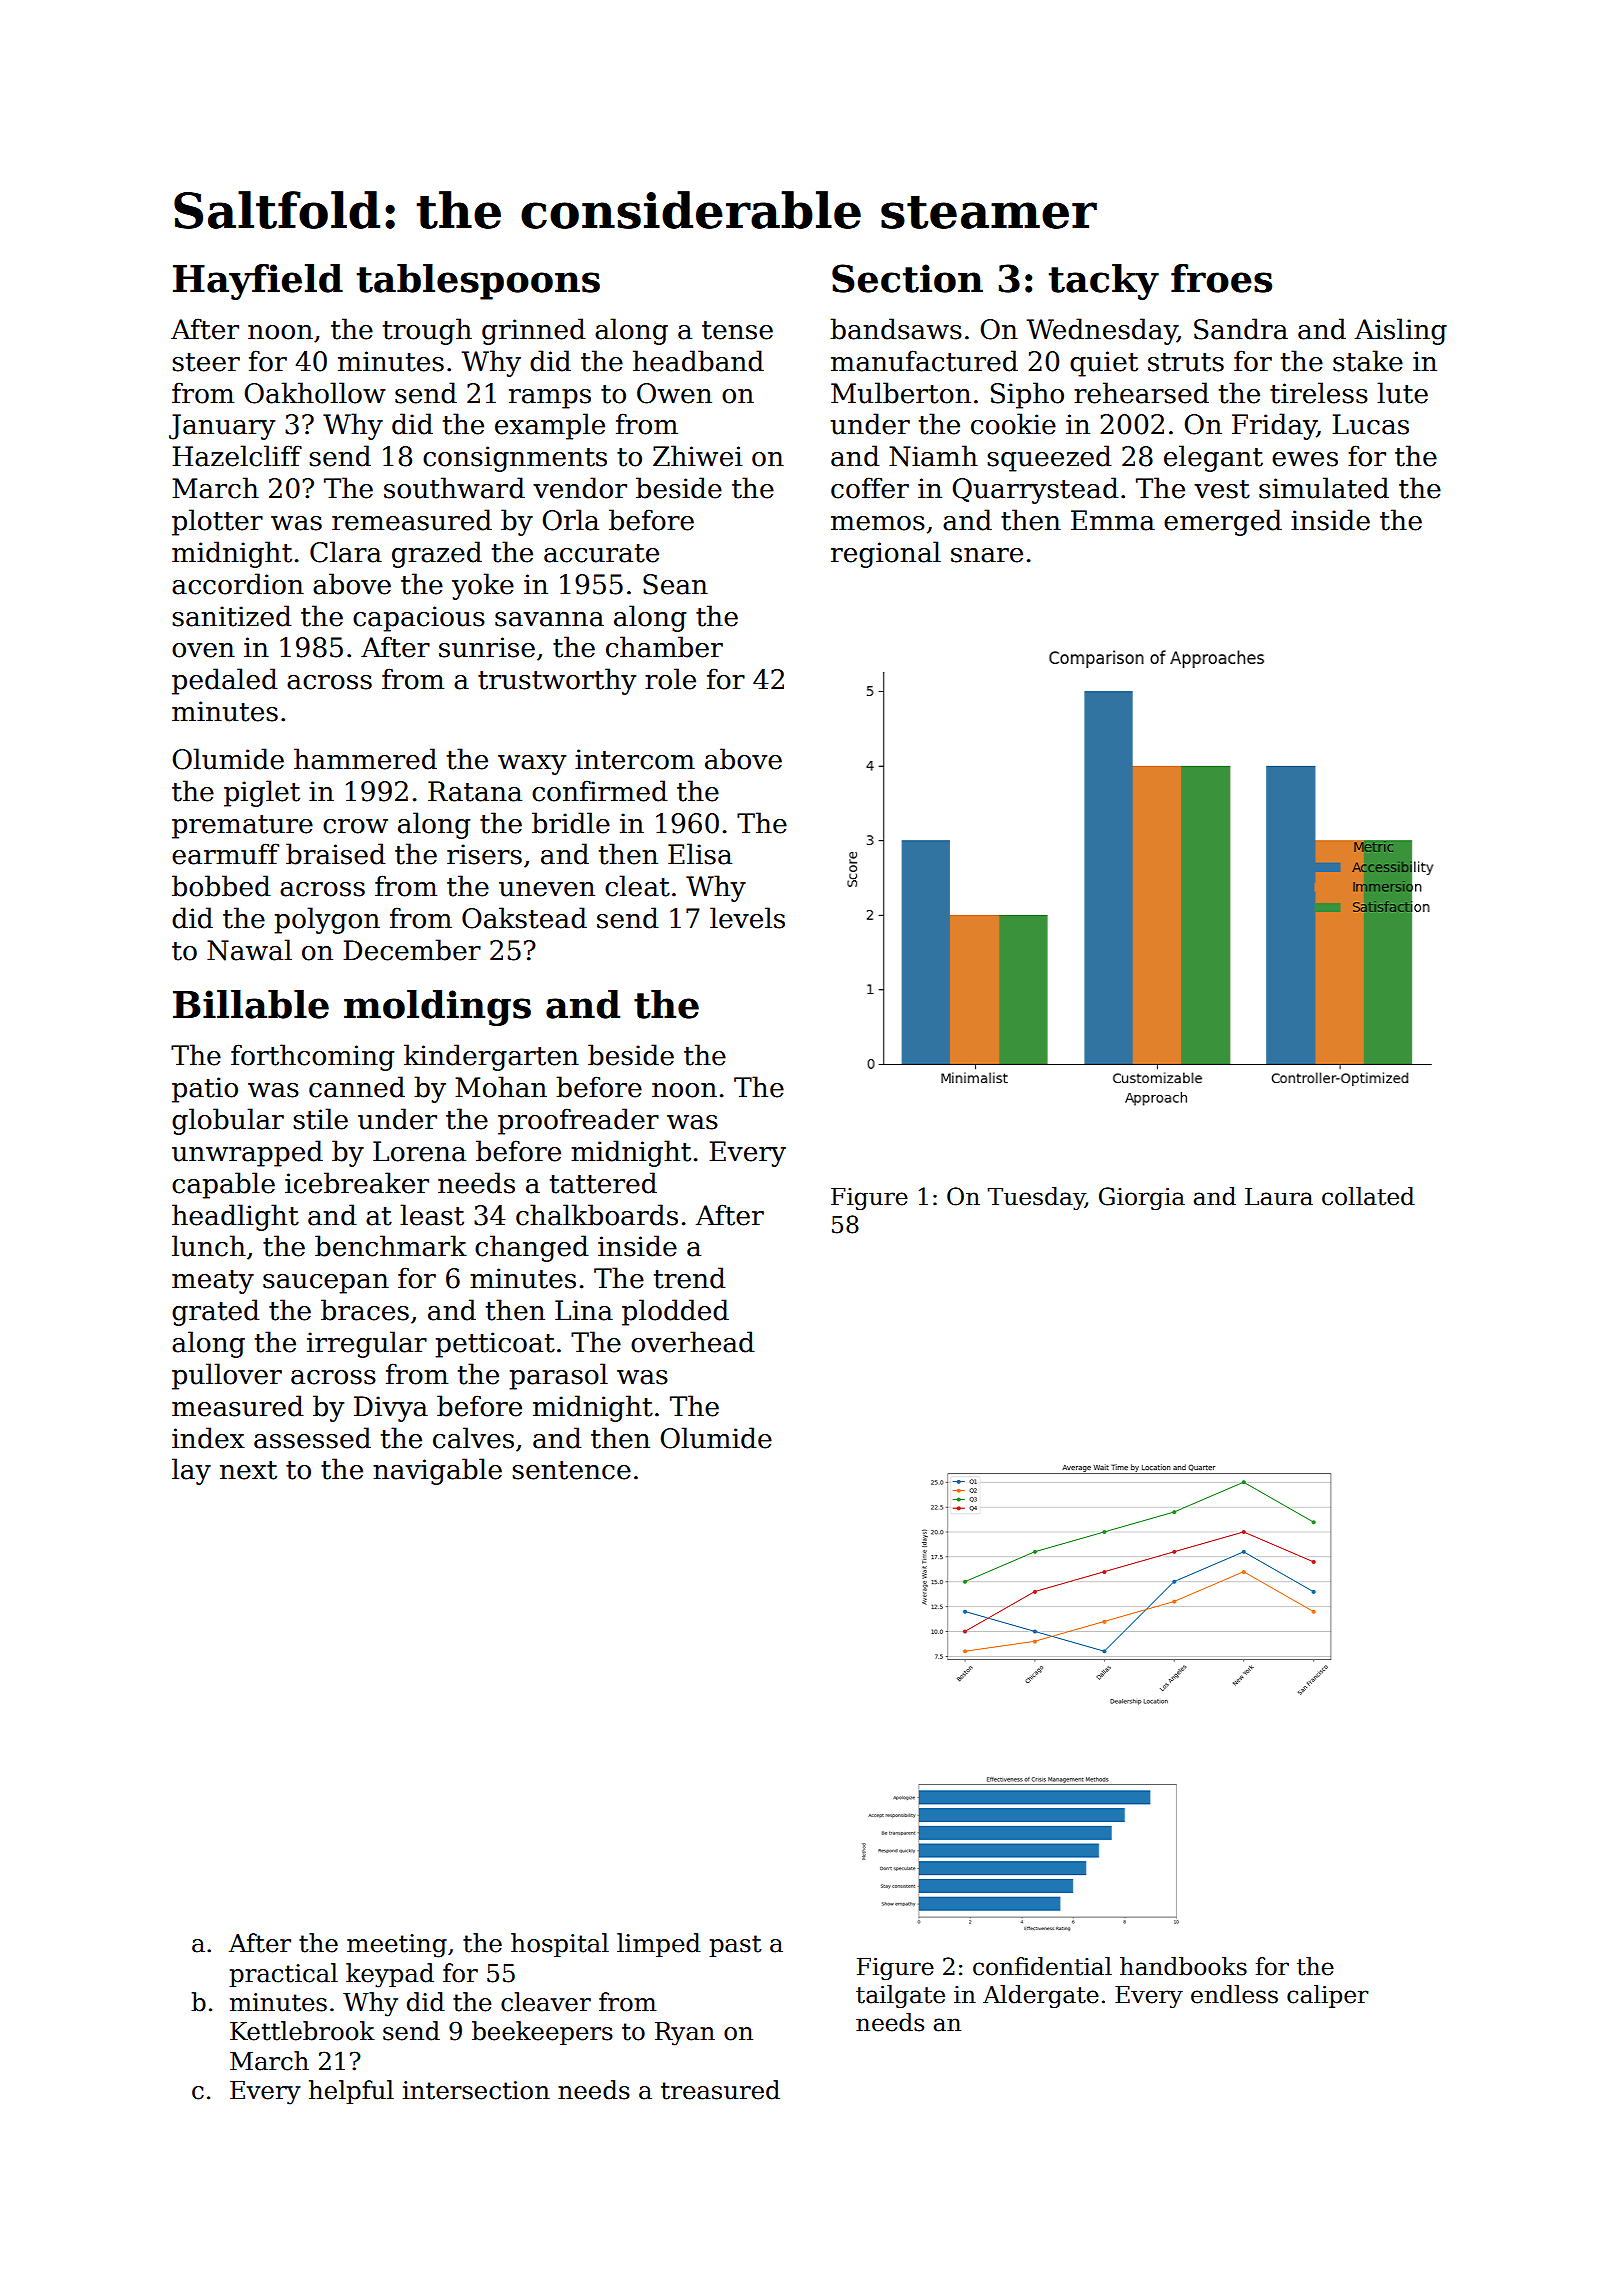 The width and height of the screenshot is (1620, 2292). I want to click on meeting, so click(397, 1946).
